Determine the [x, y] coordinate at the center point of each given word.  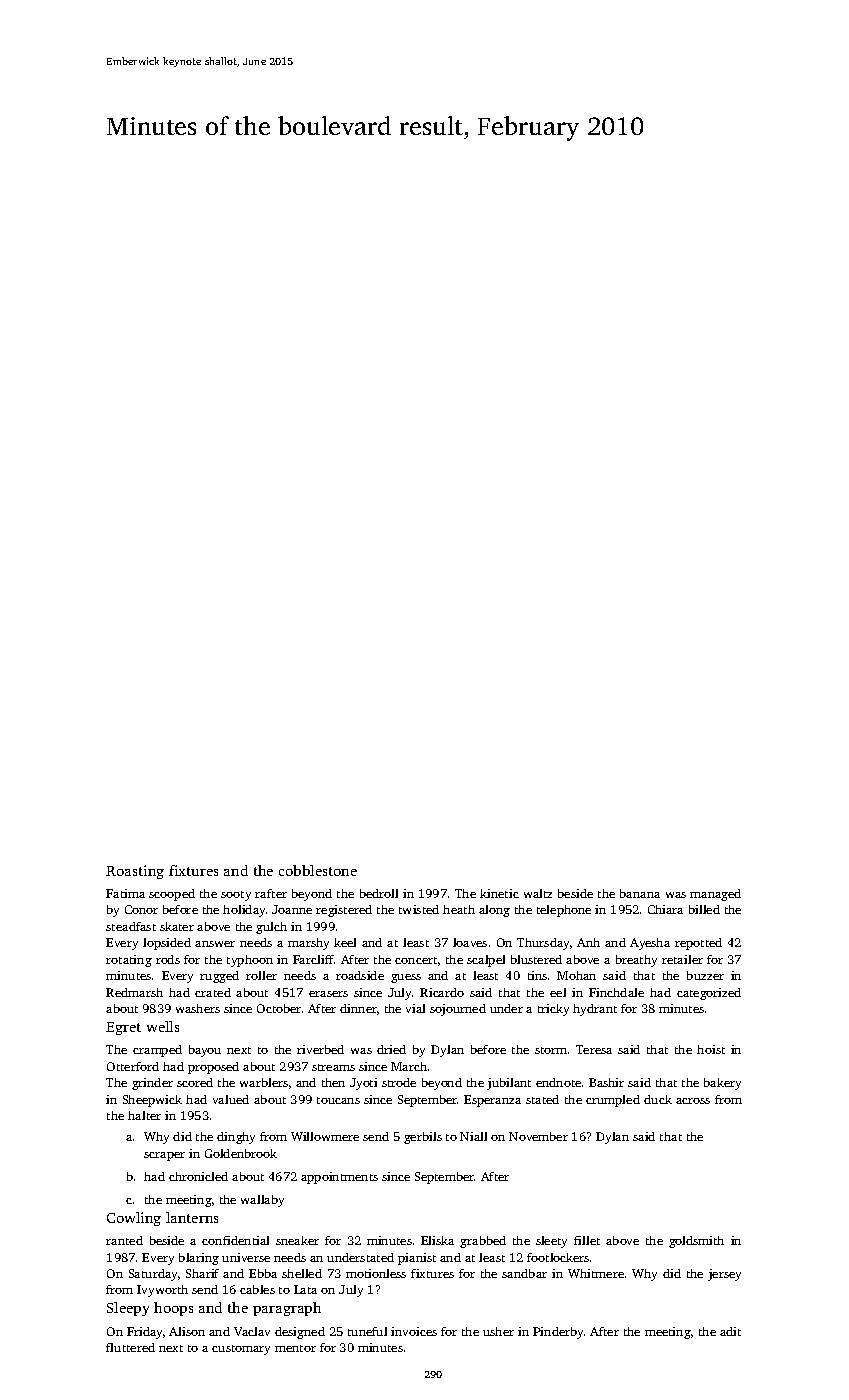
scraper [164, 1156]
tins [537, 975]
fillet [587, 1240]
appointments [339, 1178]
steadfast [131, 926]
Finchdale [616, 992]
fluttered [130, 1347]
